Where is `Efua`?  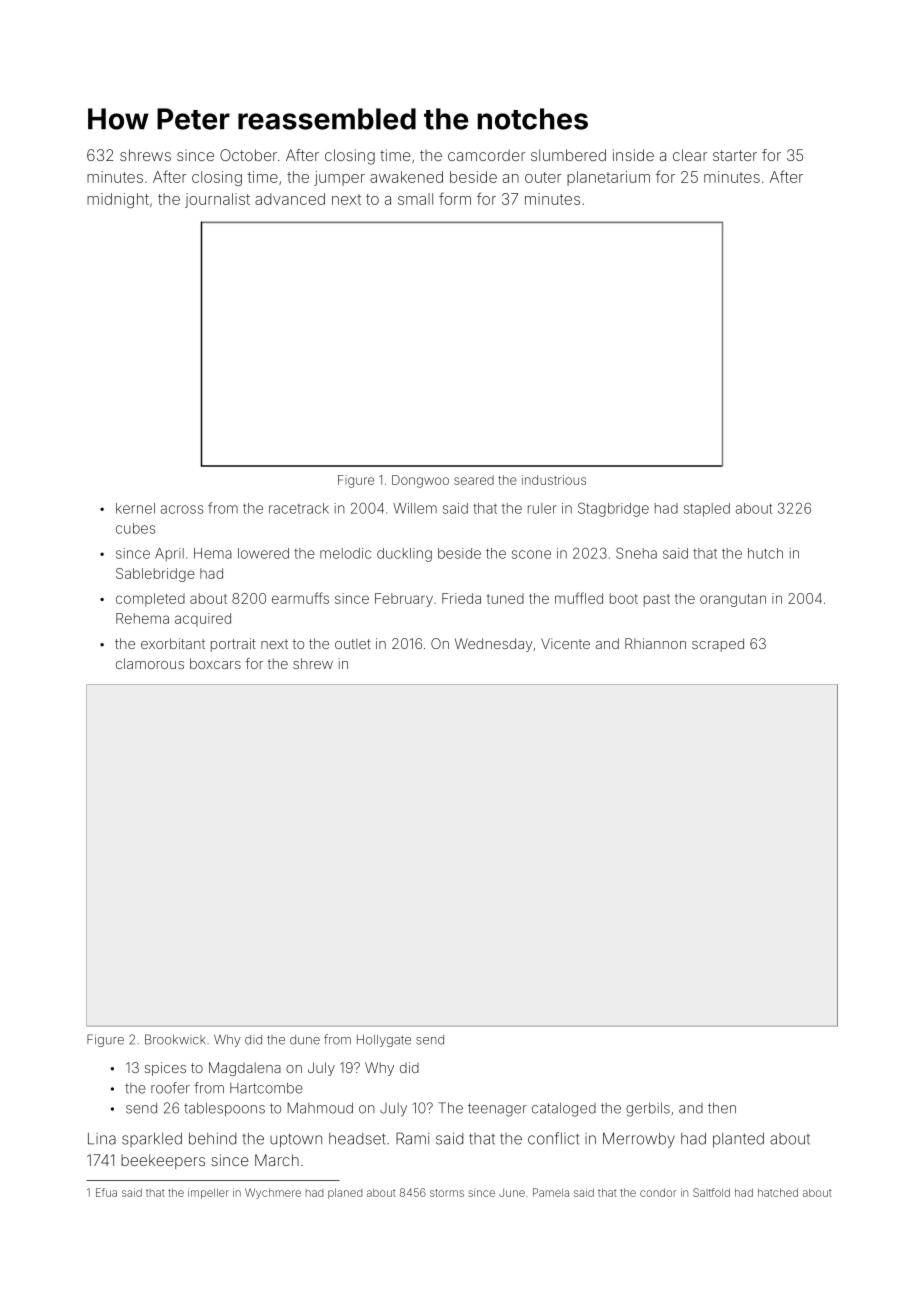
Efua is located at coordinates (106, 1192).
